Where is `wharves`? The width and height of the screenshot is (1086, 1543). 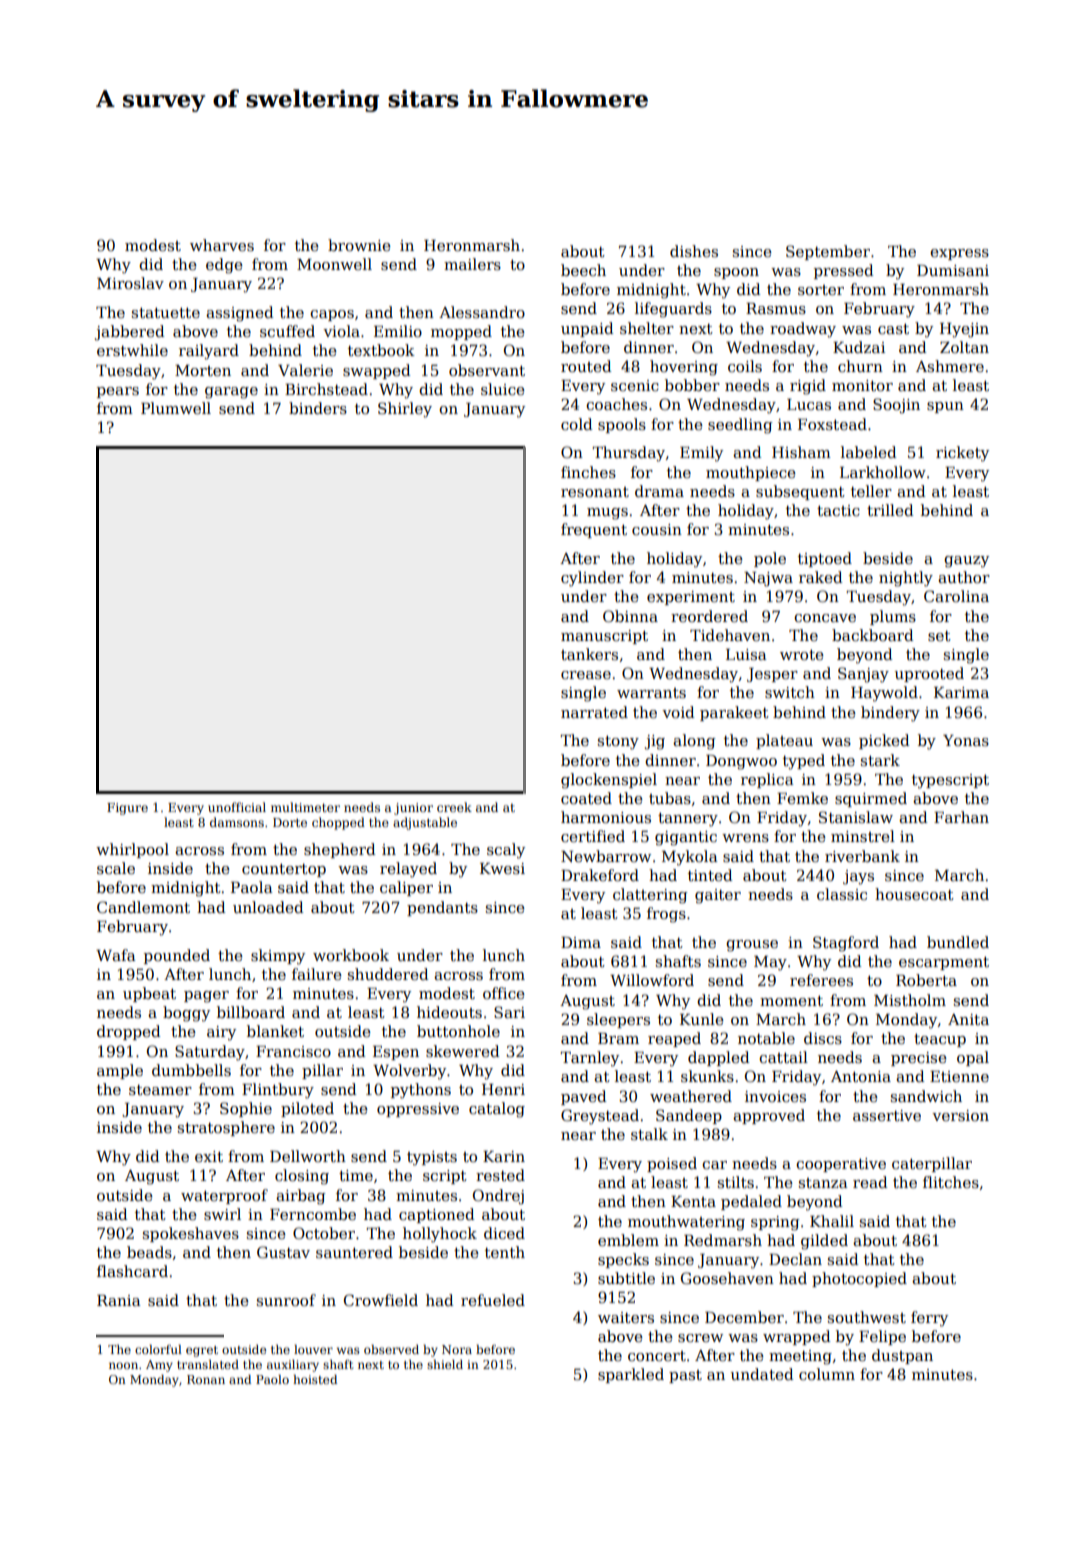
wharves is located at coordinates (222, 245).
